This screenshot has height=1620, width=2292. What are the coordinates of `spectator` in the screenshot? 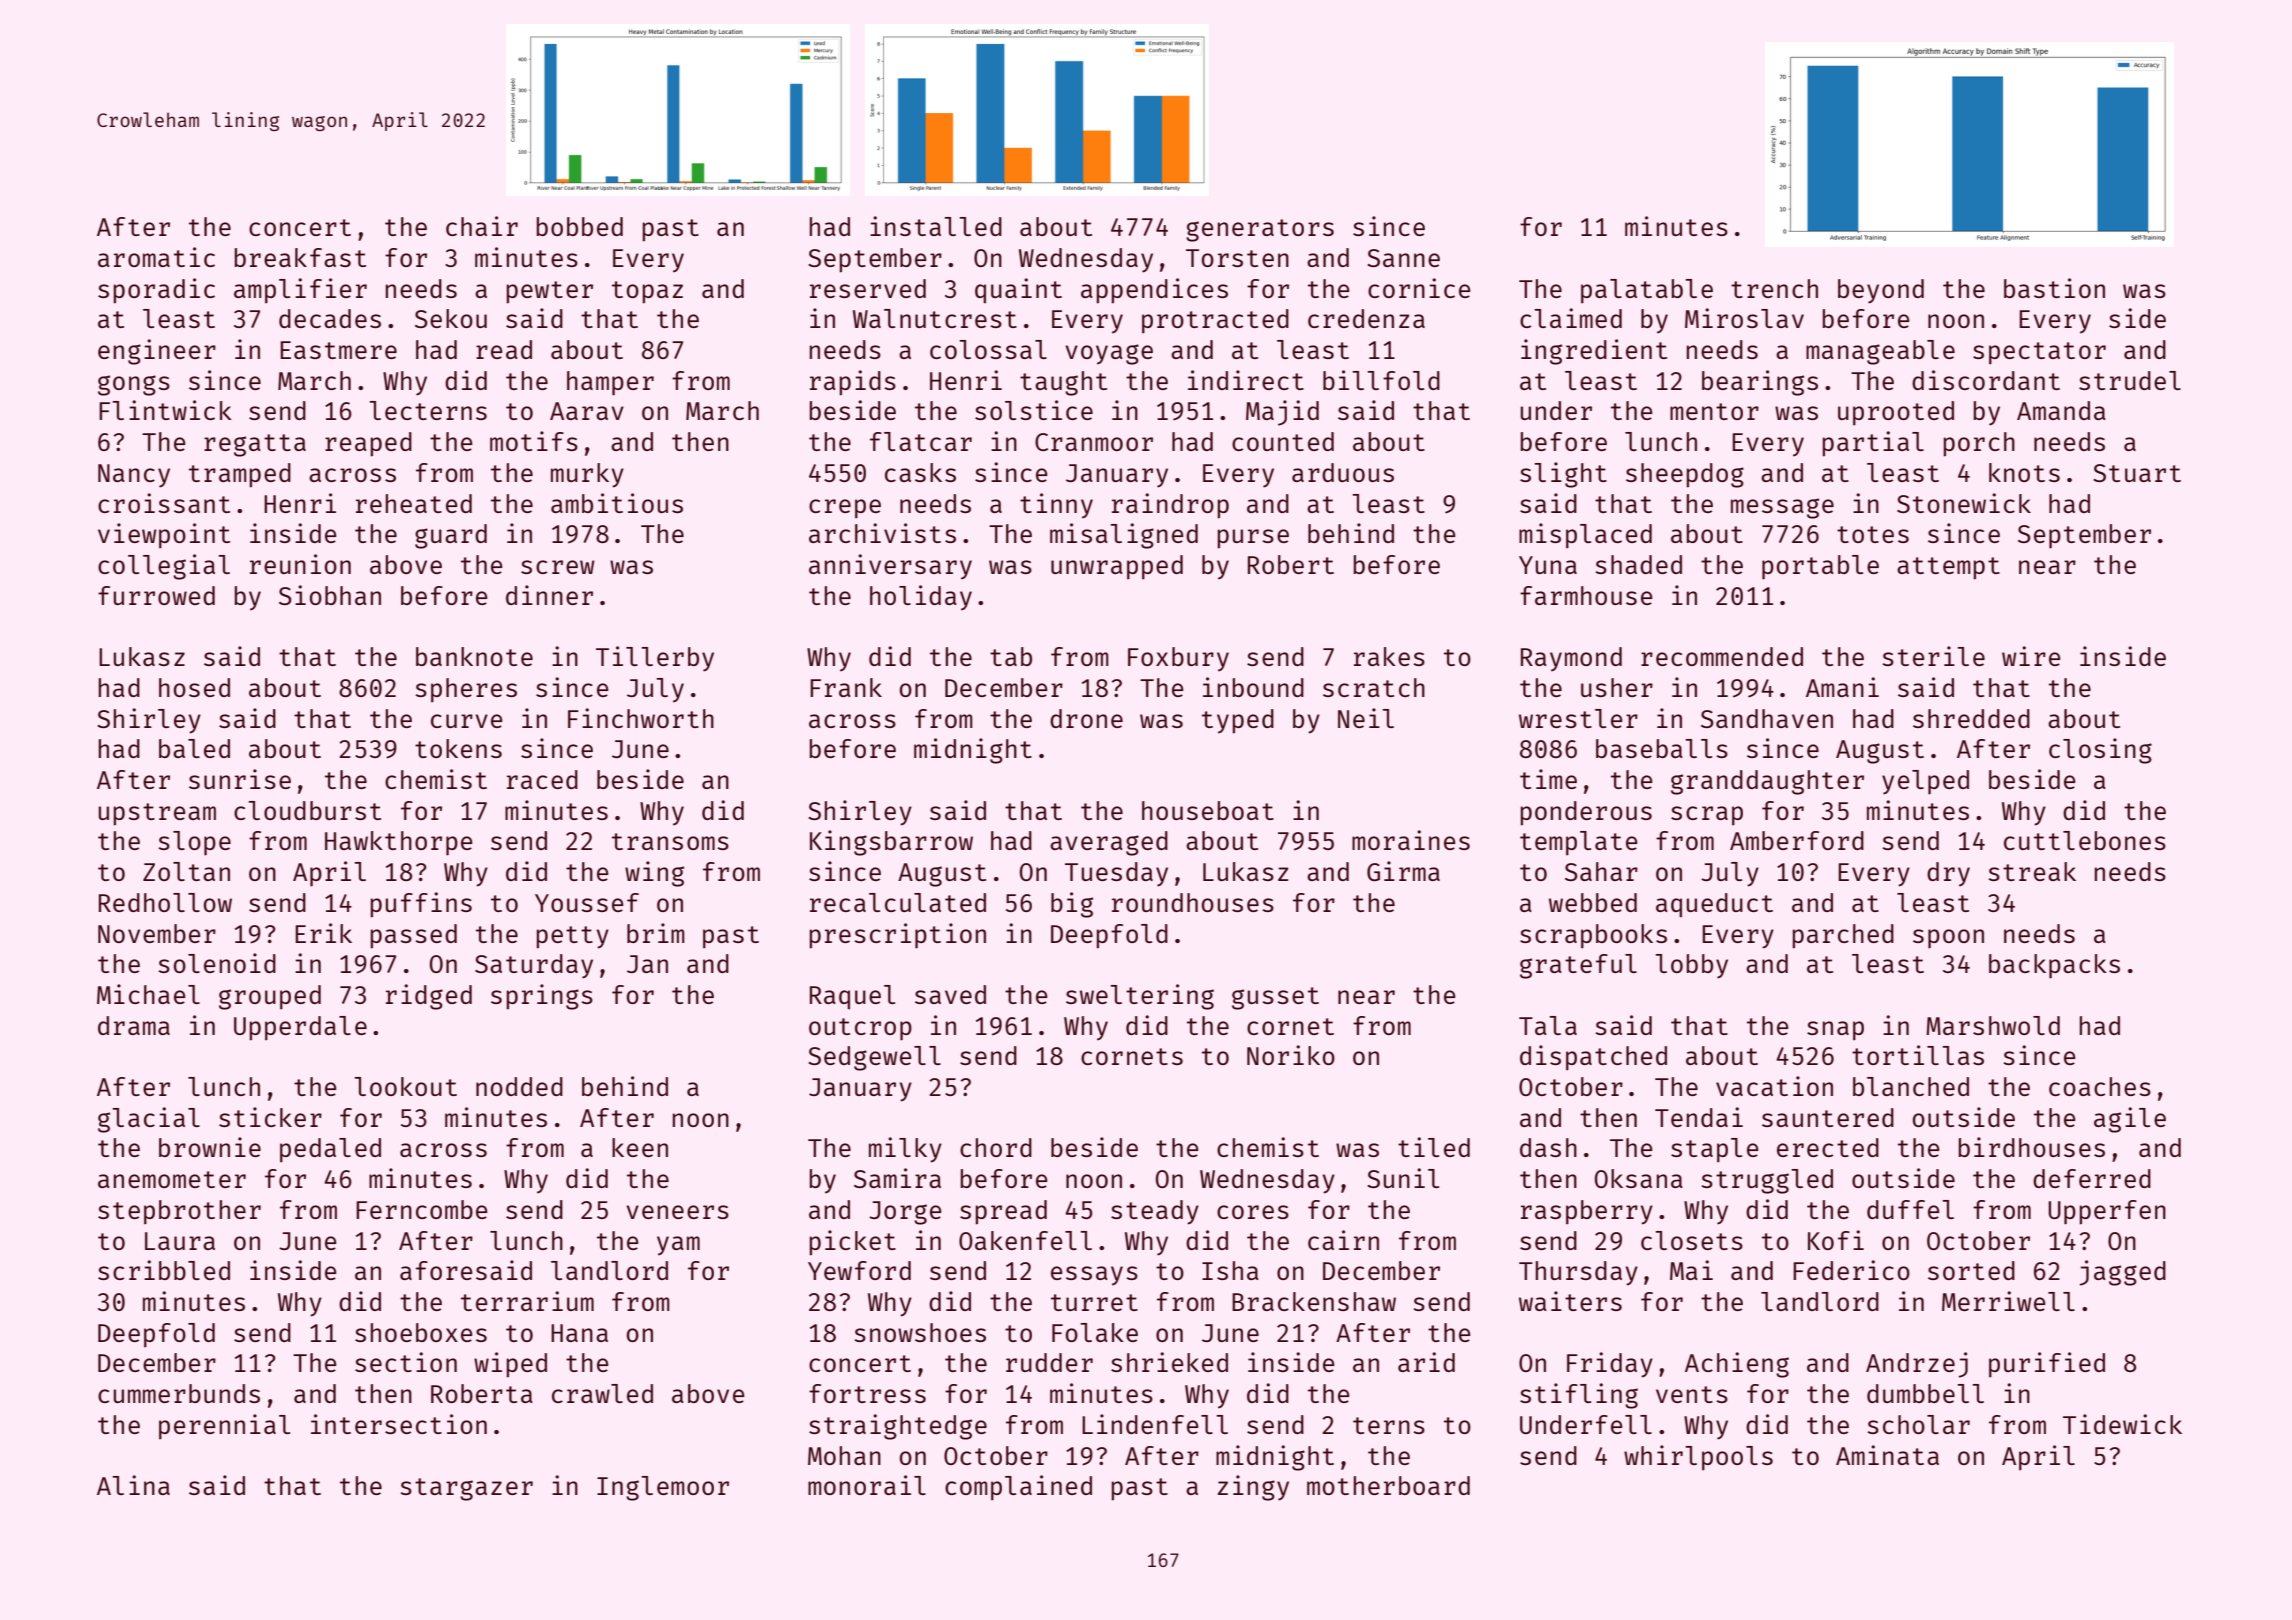 It's located at (2039, 353).
